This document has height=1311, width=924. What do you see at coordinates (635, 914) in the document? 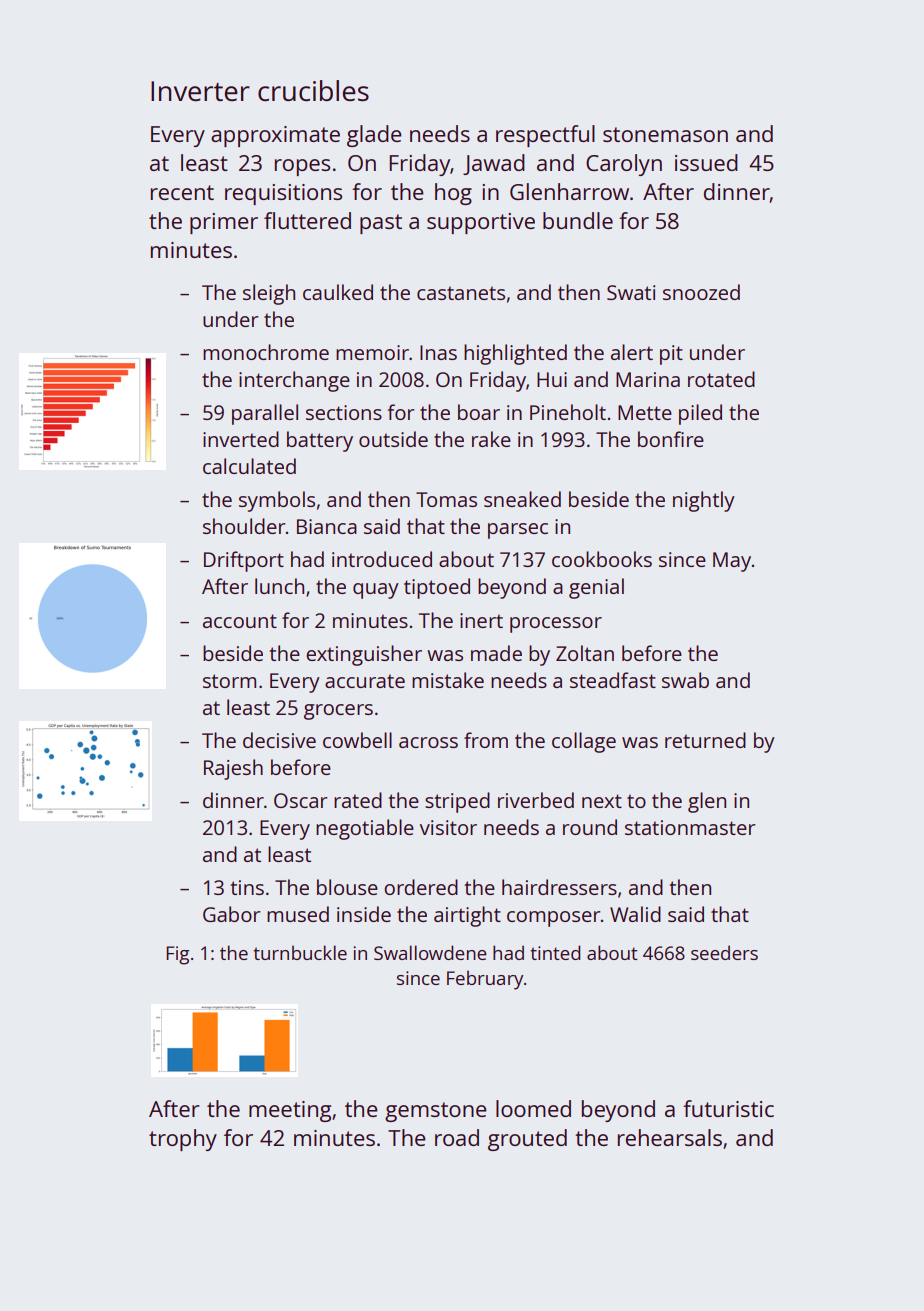
I see `Walid` at bounding box center [635, 914].
